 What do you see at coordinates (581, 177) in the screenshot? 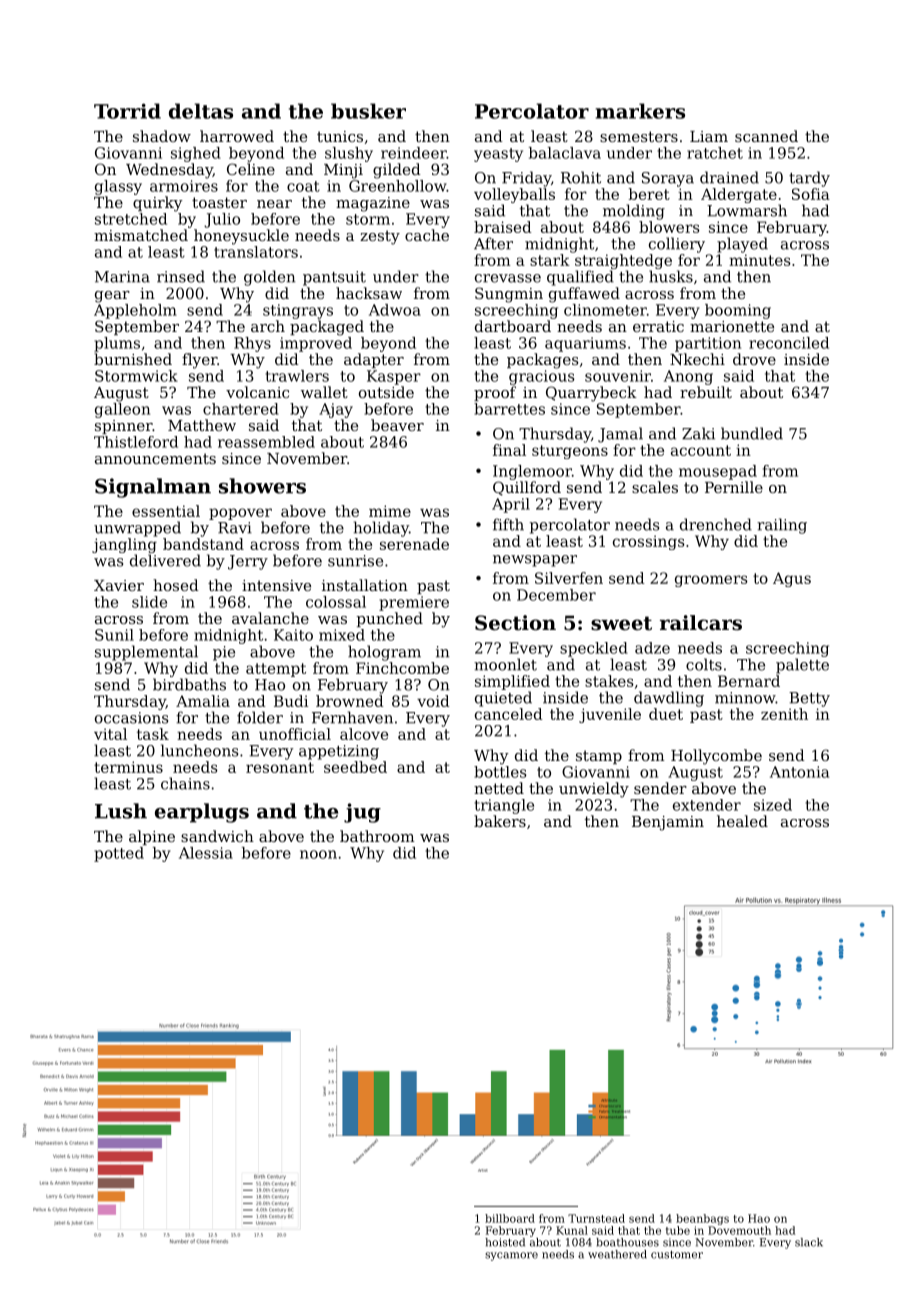
I see `Rohit` at bounding box center [581, 177].
